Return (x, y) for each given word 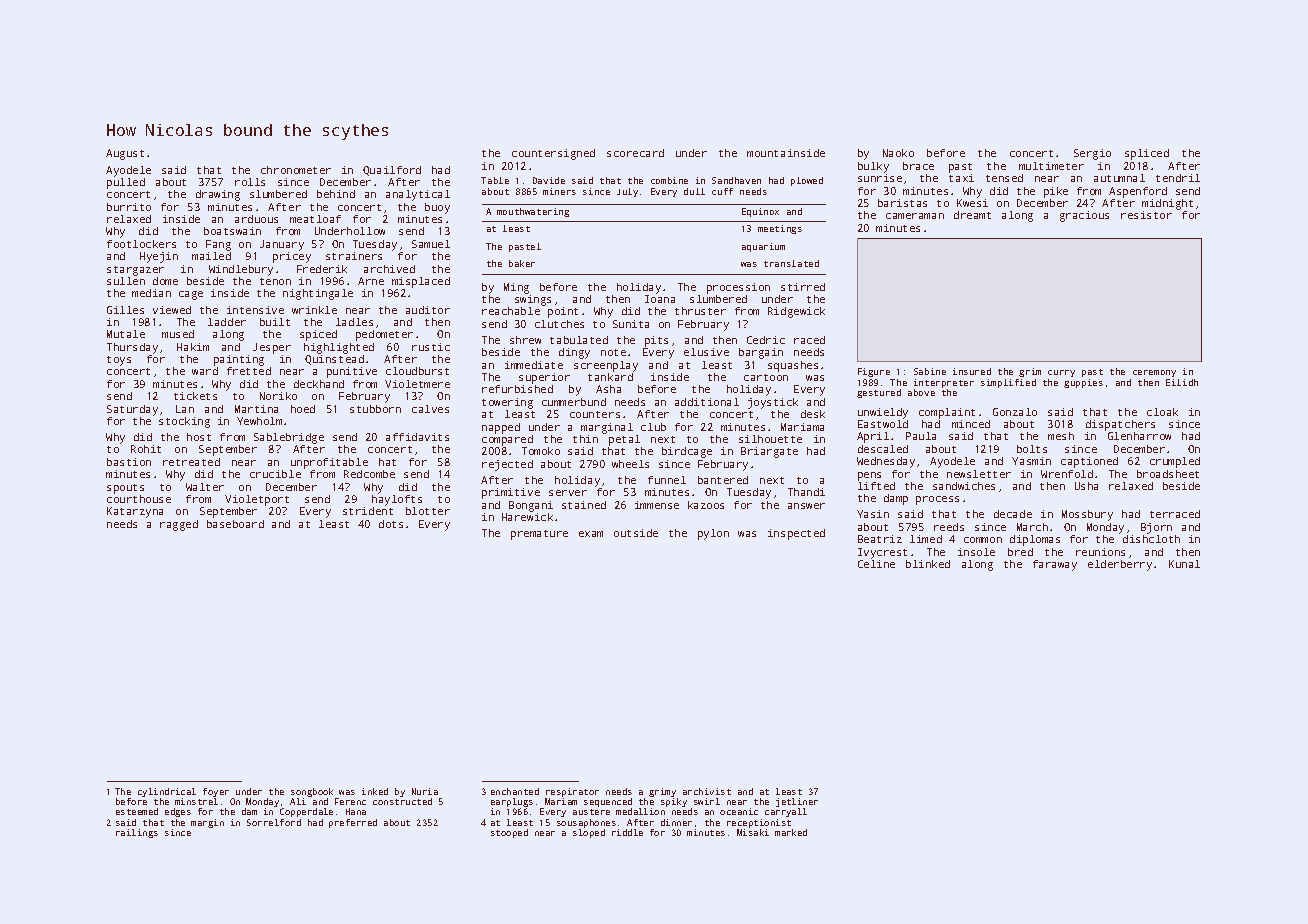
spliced (1147, 154)
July (627, 192)
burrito (129, 207)
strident (368, 511)
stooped (509, 833)
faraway (1055, 565)
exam (591, 534)
